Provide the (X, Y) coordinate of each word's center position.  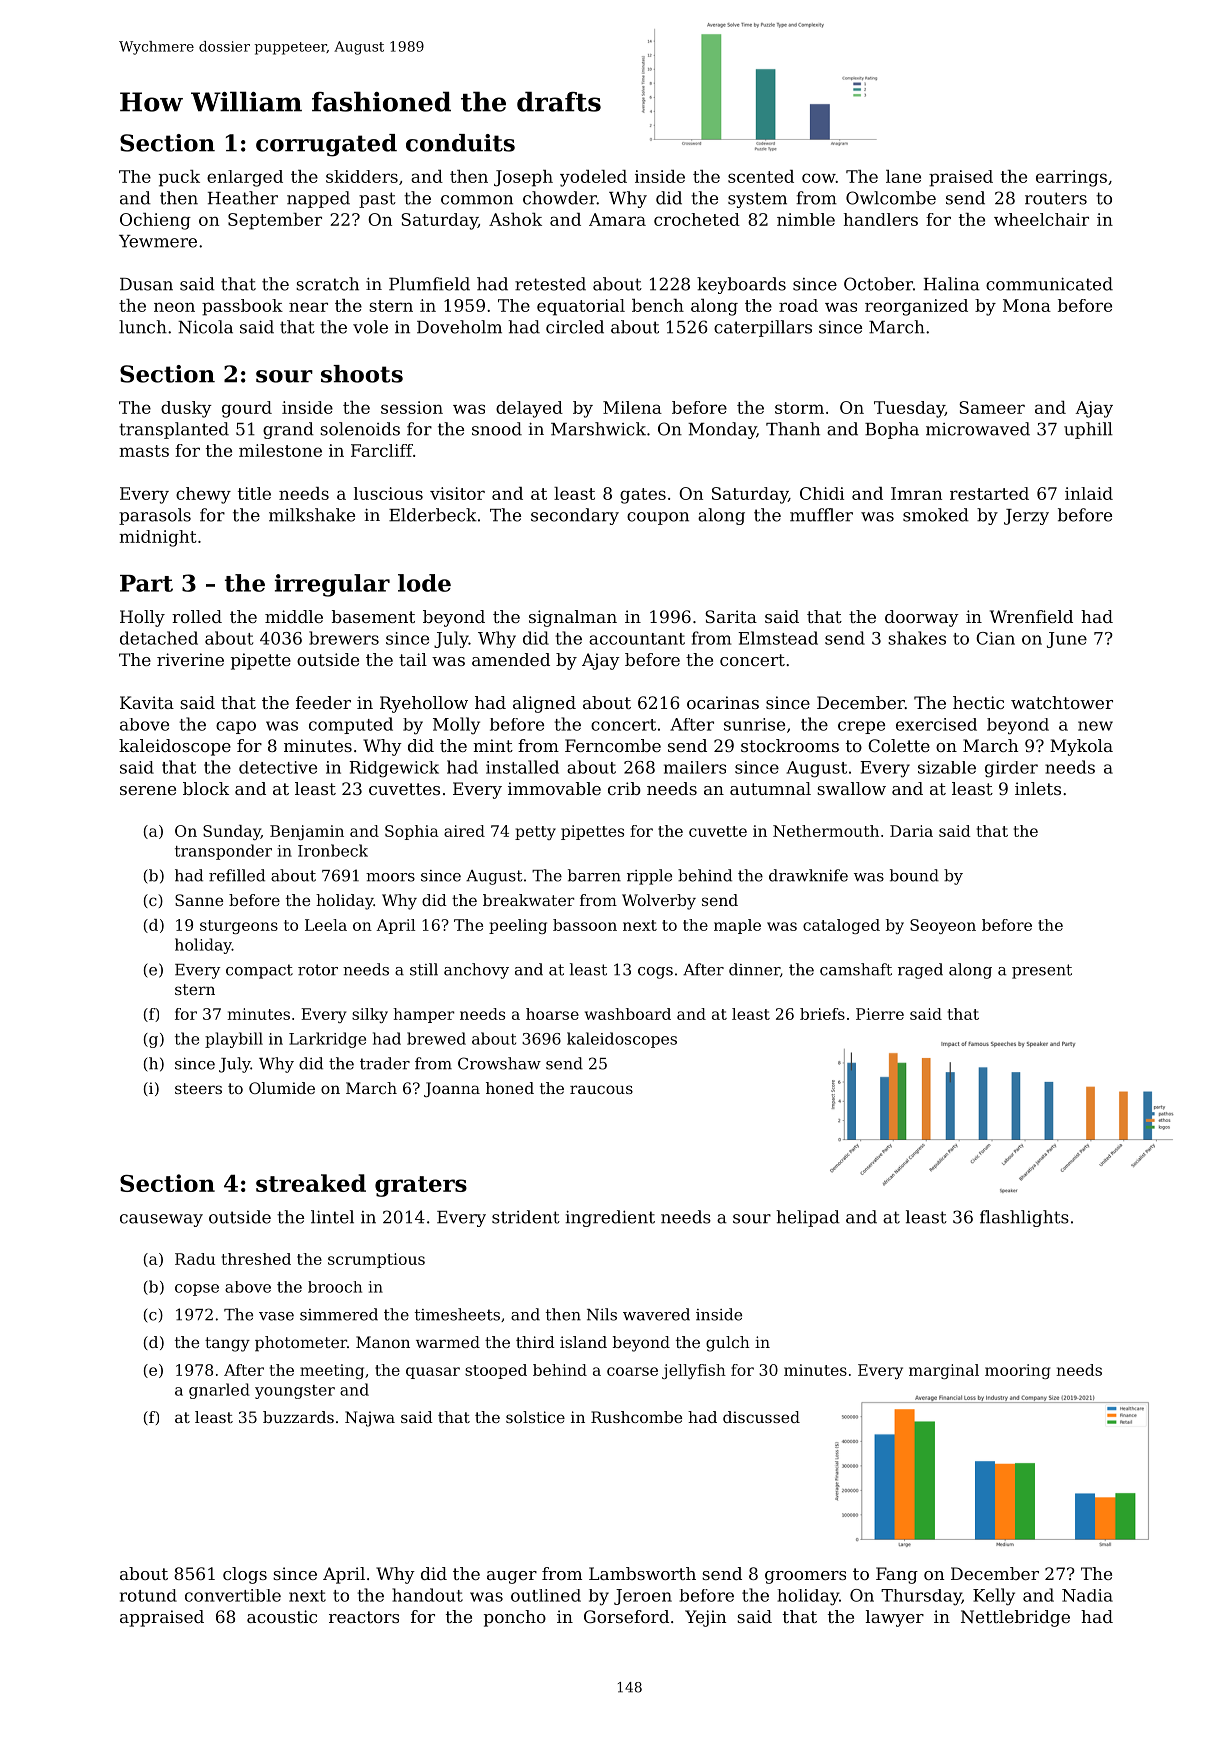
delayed (529, 409)
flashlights (1024, 1218)
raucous (601, 1089)
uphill (1088, 430)
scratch (327, 284)
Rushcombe (636, 1417)
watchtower (1062, 702)
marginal (944, 1371)
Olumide (282, 1088)
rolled (197, 616)
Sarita (731, 616)
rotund (148, 1595)
